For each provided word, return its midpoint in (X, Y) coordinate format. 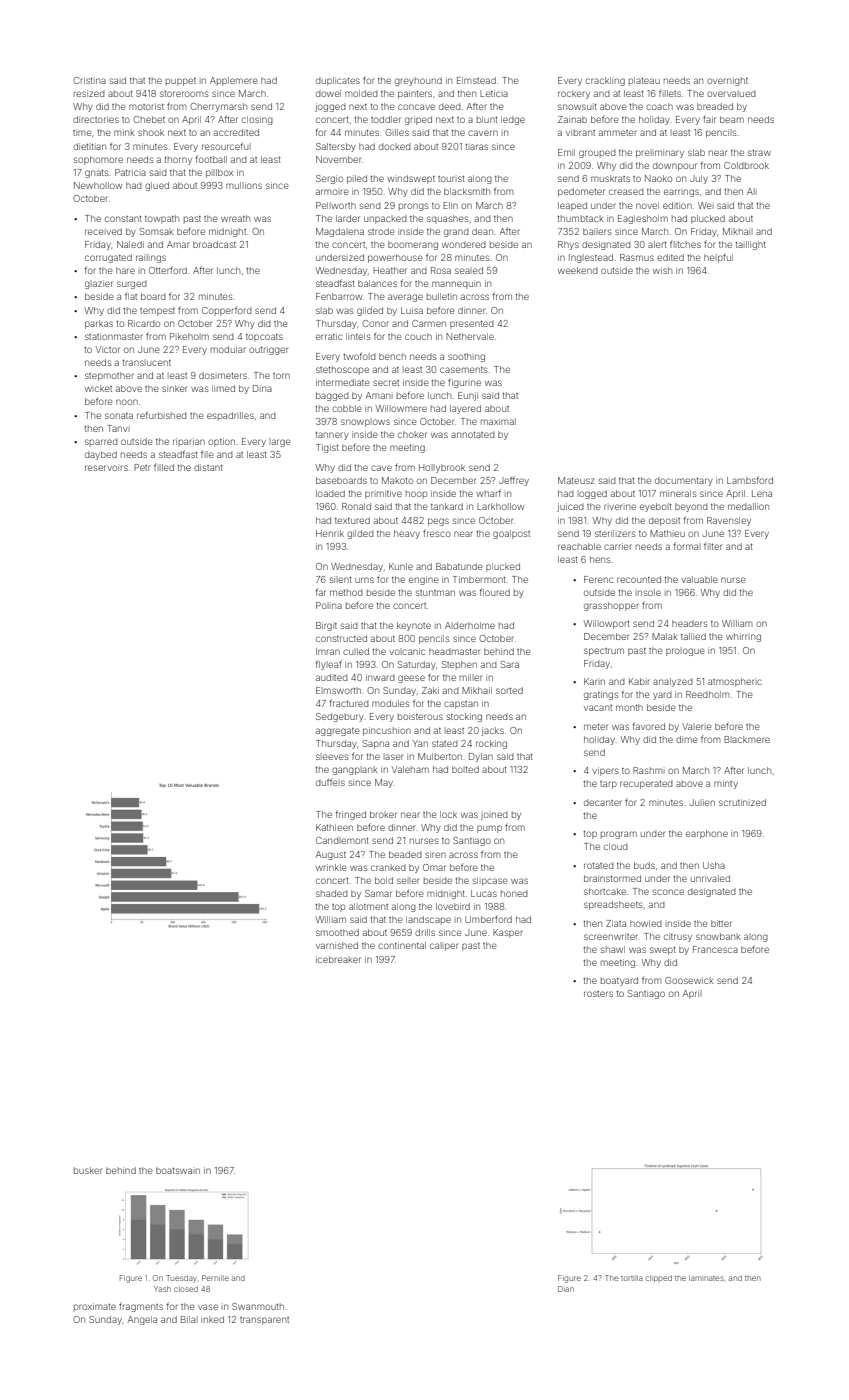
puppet (181, 82)
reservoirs (106, 467)
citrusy (678, 937)
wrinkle (331, 867)
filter (713, 546)
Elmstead (476, 80)
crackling (605, 81)
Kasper (508, 933)
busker (88, 1170)
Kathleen (334, 827)
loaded (330, 493)
